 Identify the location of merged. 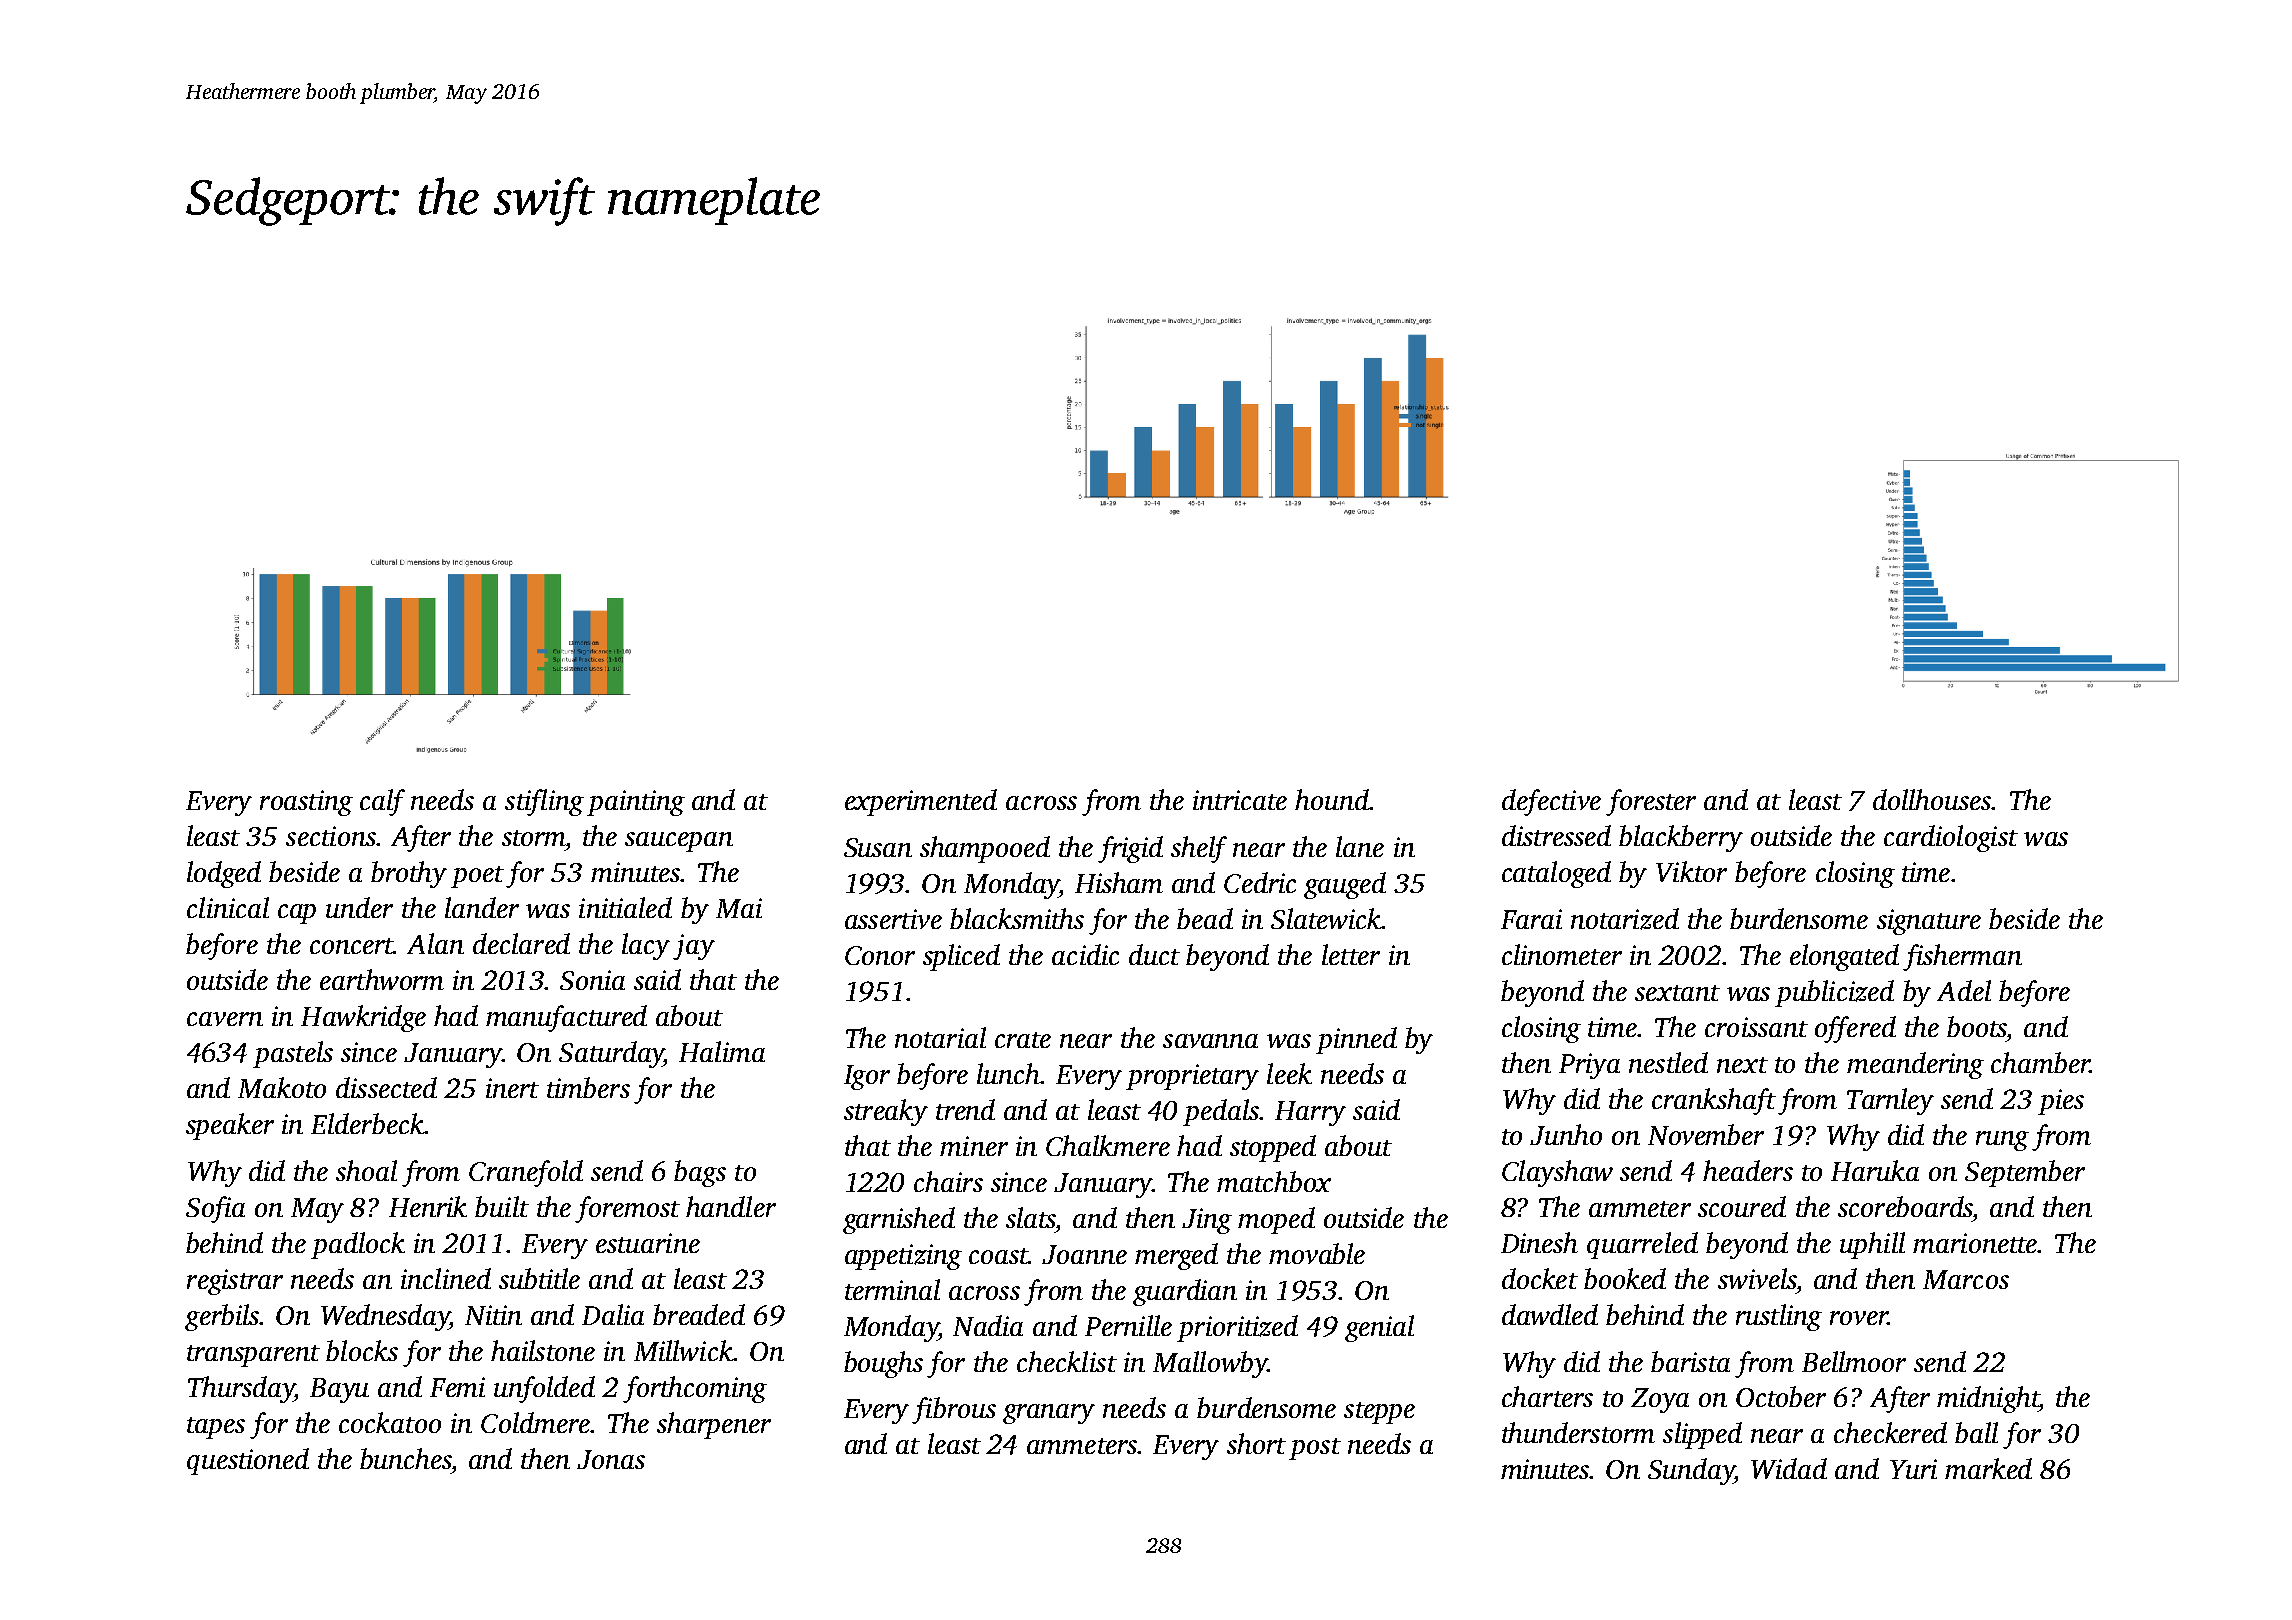
(1176, 1256).
